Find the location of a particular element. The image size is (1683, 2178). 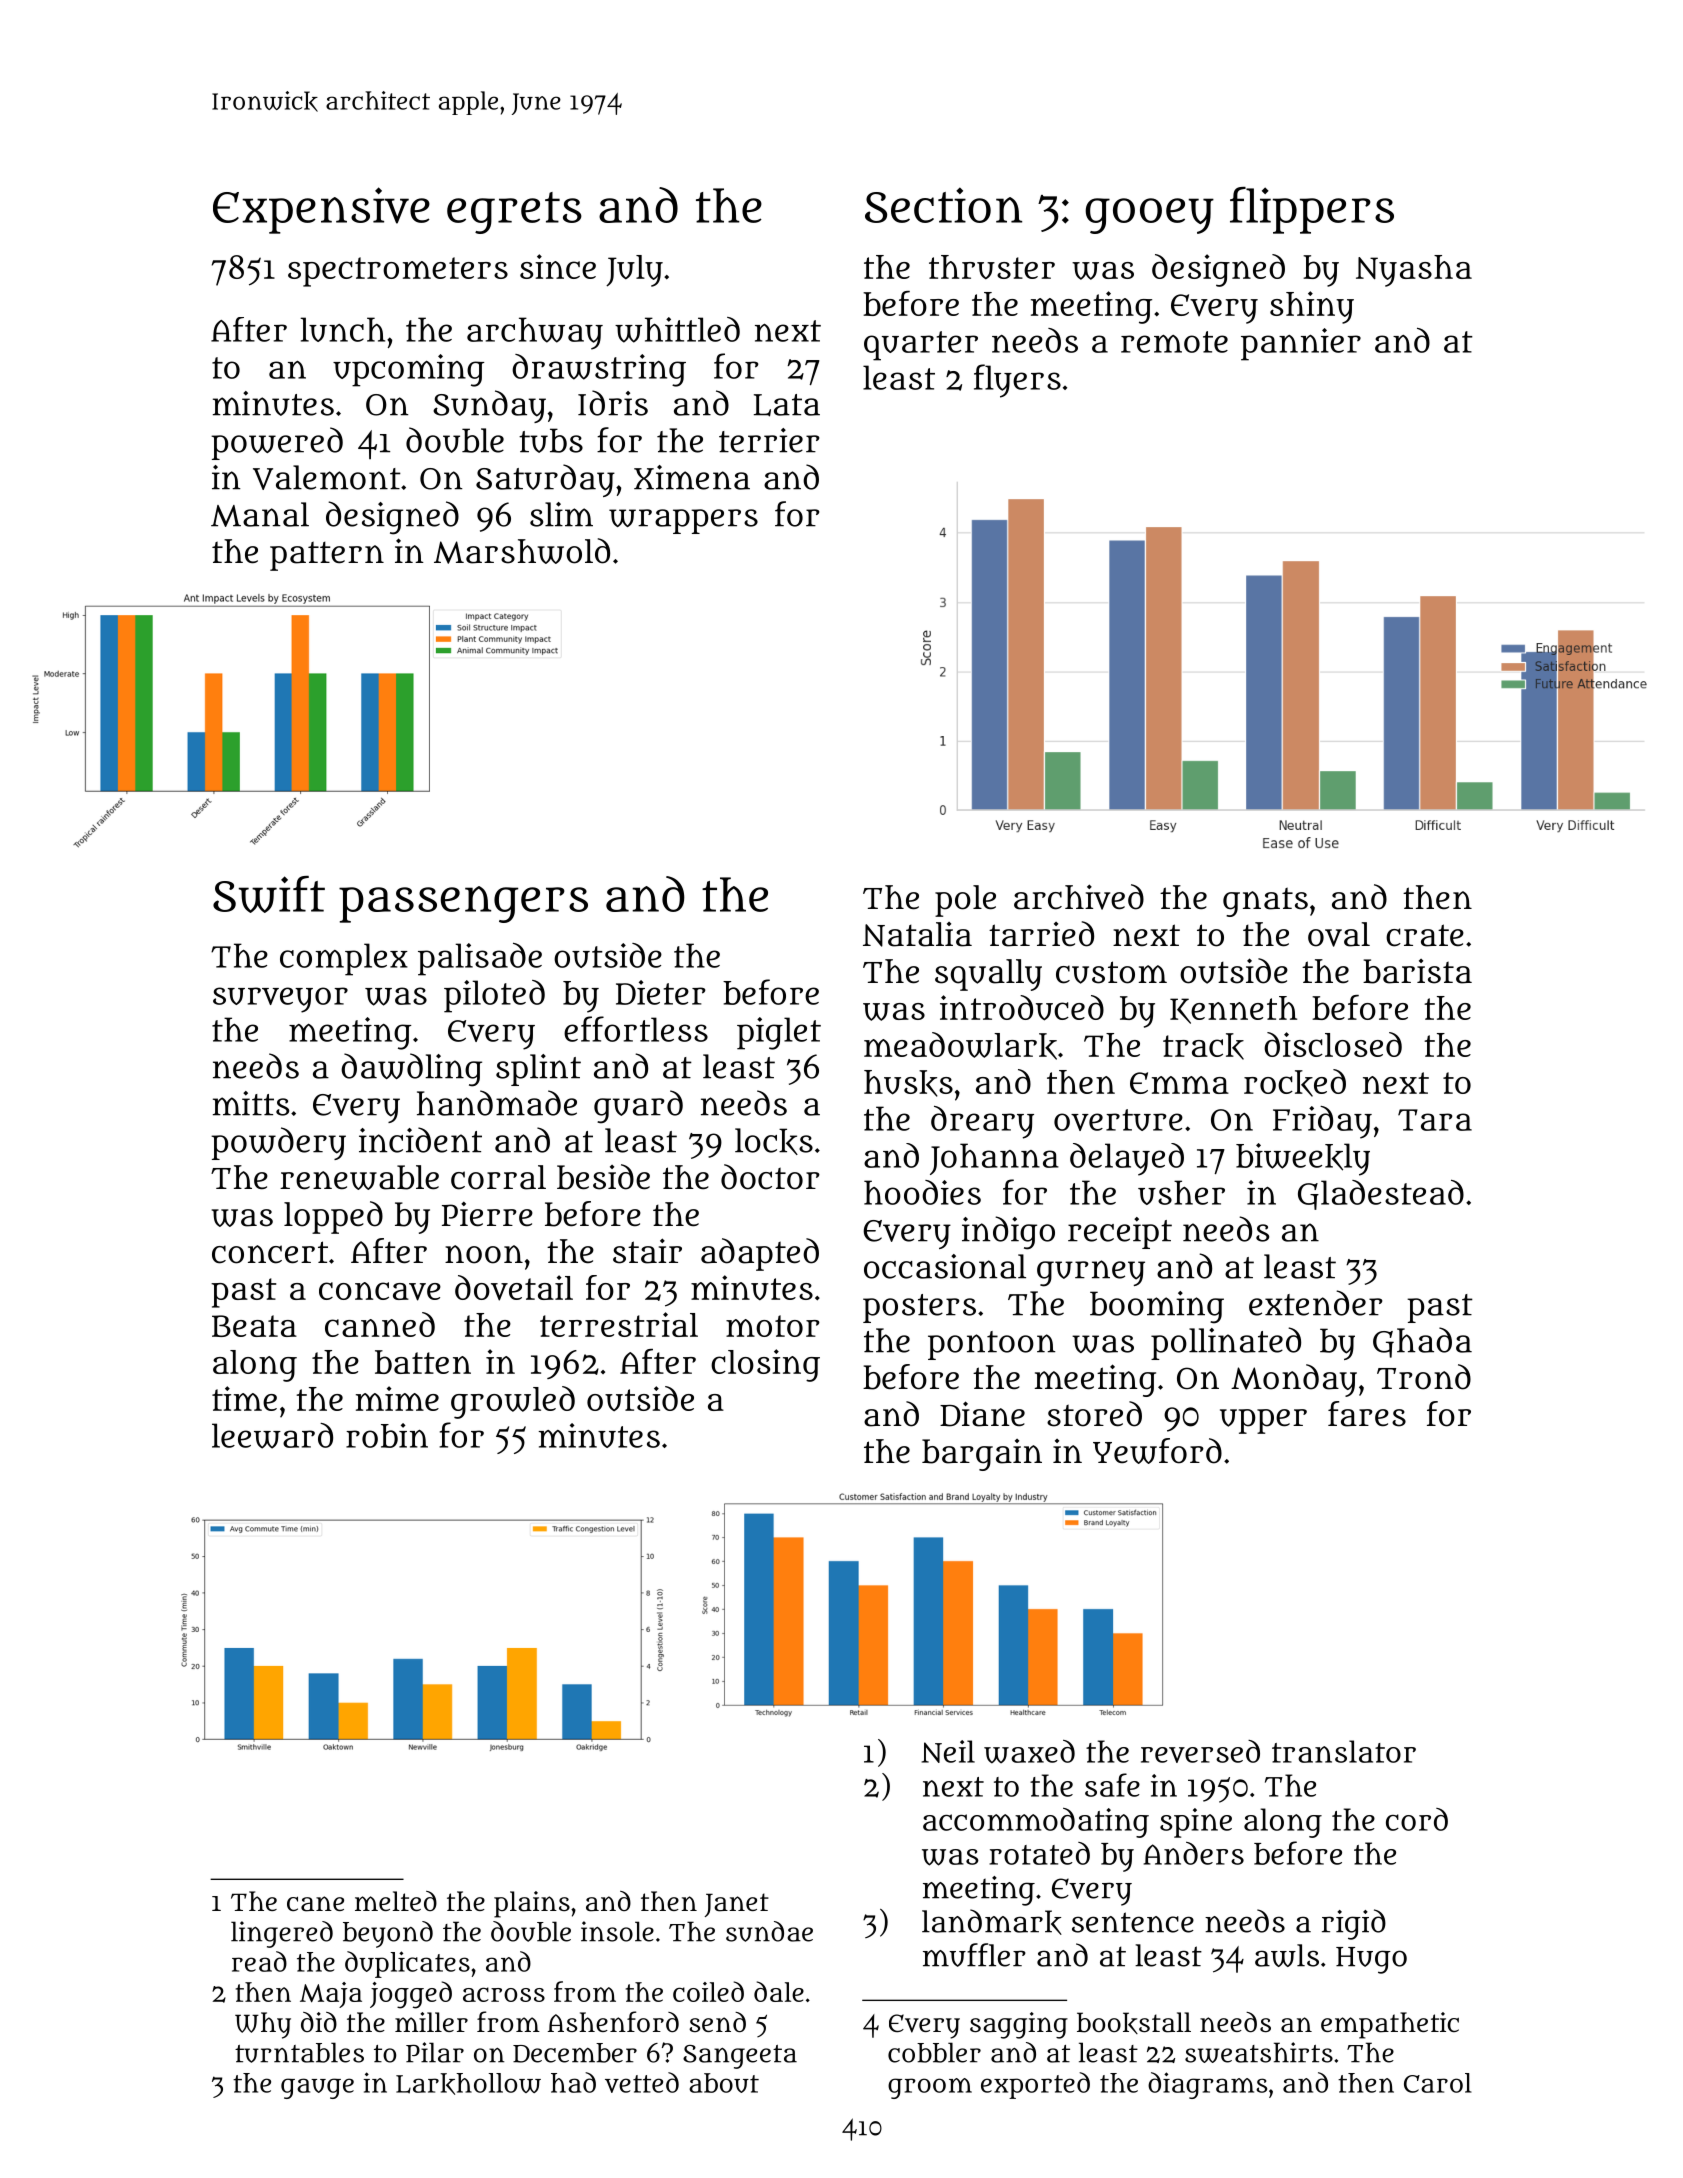

Larkhollow is located at coordinates (468, 2084).
